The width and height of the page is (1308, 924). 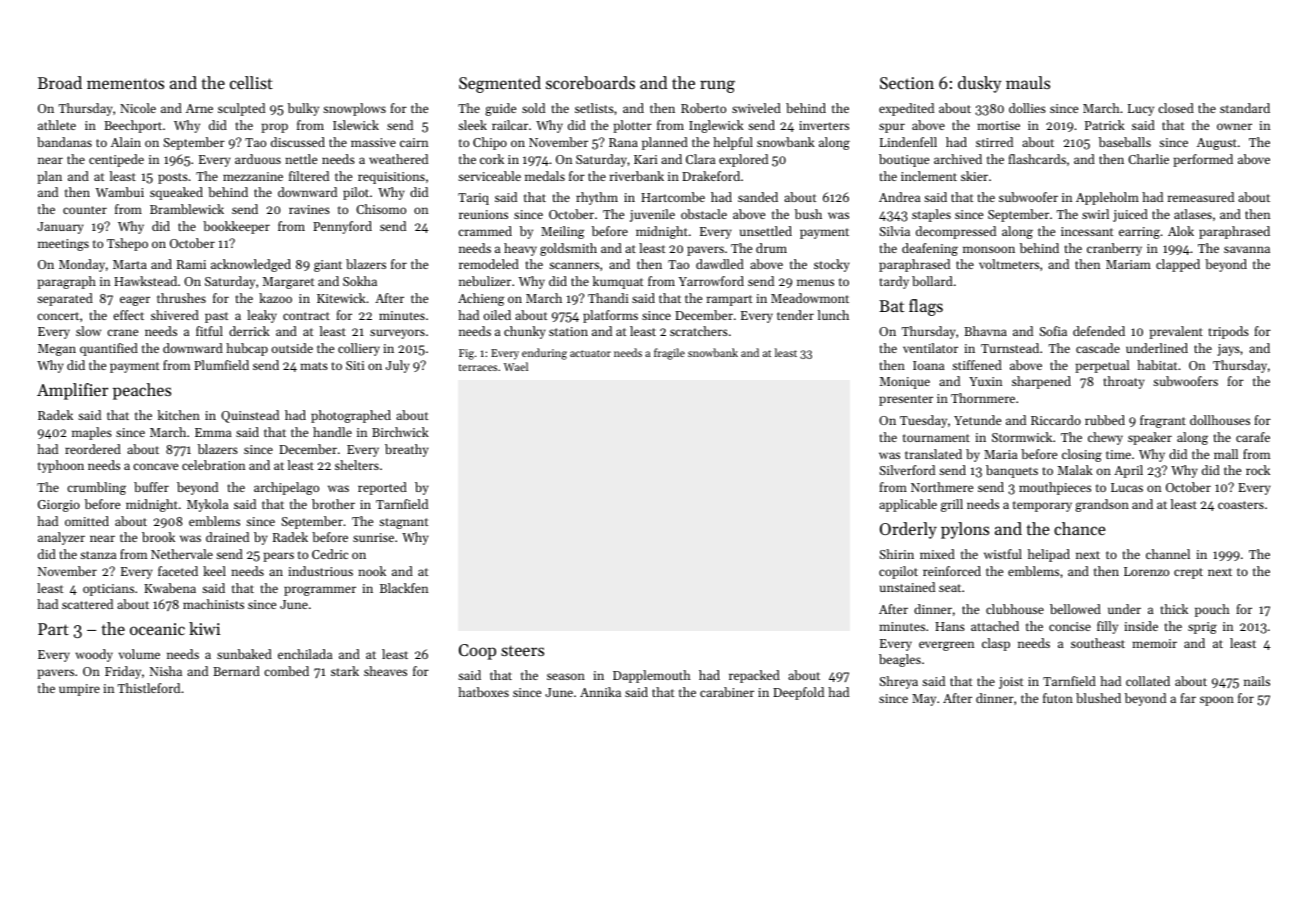 What do you see at coordinates (1128, 471) in the page?
I see `April` at bounding box center [1128, 471].
